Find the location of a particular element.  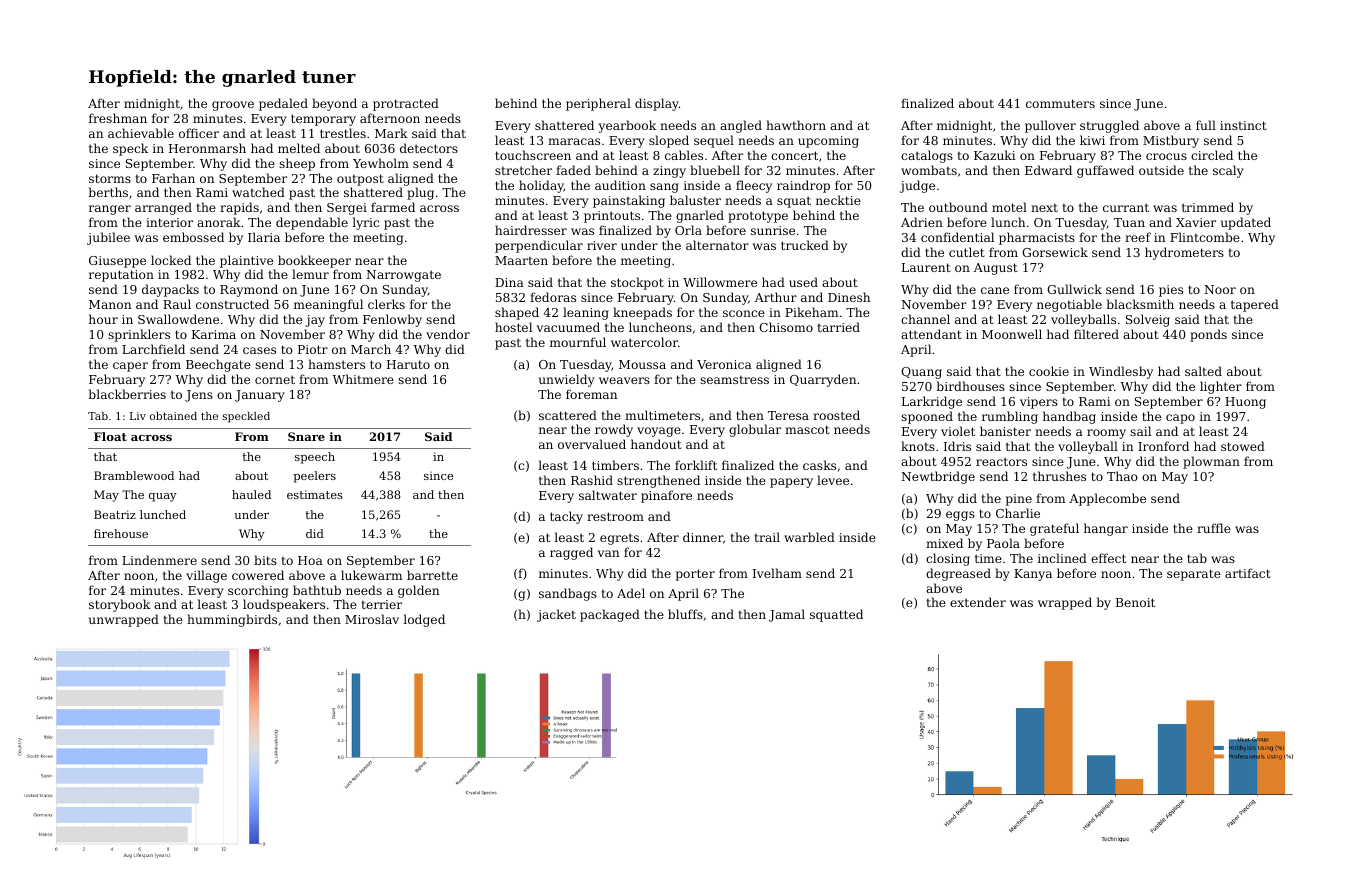

necktie is located at coordinates (838, 200).
